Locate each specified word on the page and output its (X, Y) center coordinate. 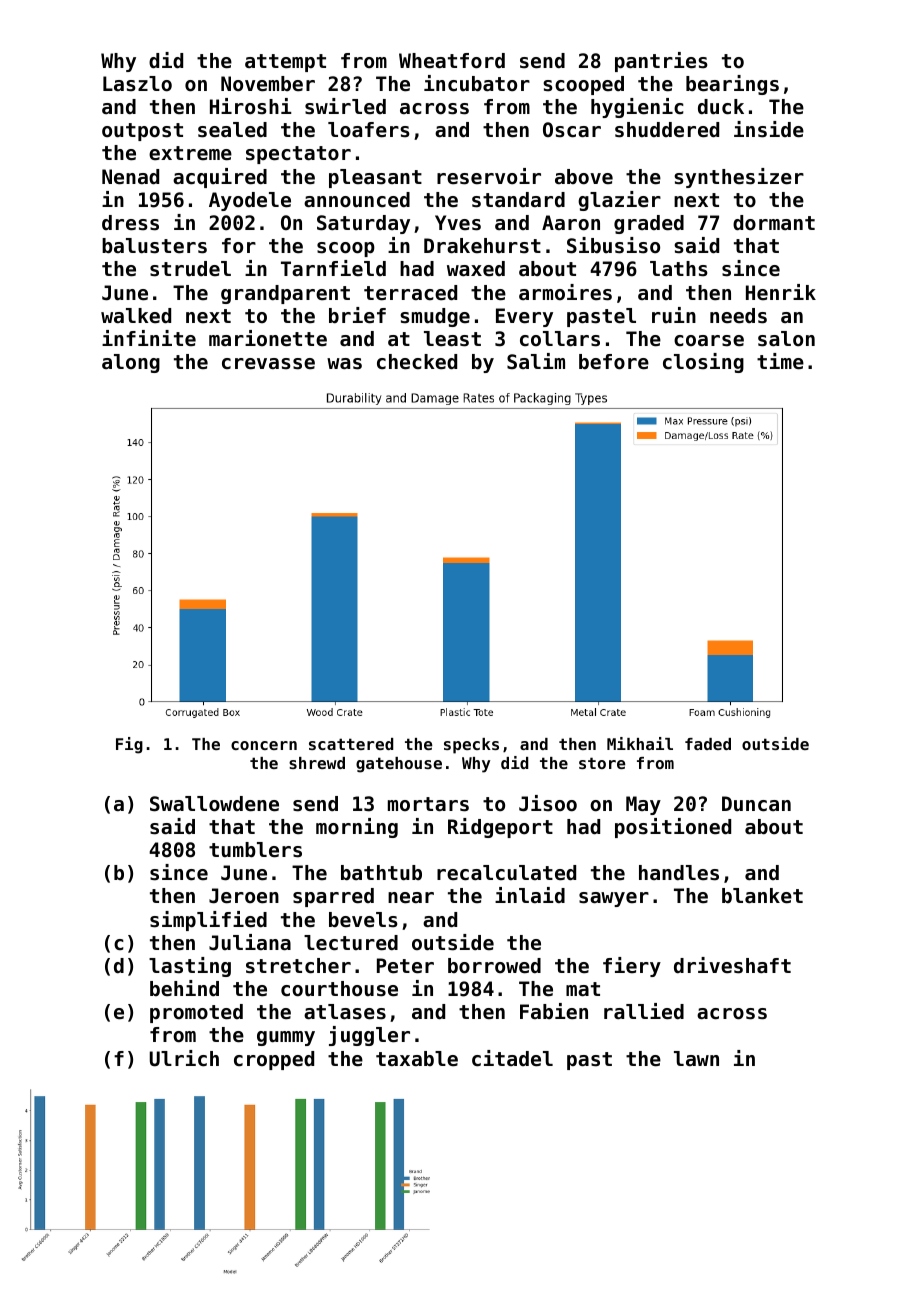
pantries (661, 62)
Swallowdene (214, 804)
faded (708, 744)
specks (471, 746)
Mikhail (640, 743)
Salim (536, 361)
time (780, 361)
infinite (149, 338)
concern (264, 745)
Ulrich (184, 1058)
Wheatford (452, 61)
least (452, 339)
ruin (674, 315)
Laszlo (137, 84)
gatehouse (399, 765)
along (131, 363)
